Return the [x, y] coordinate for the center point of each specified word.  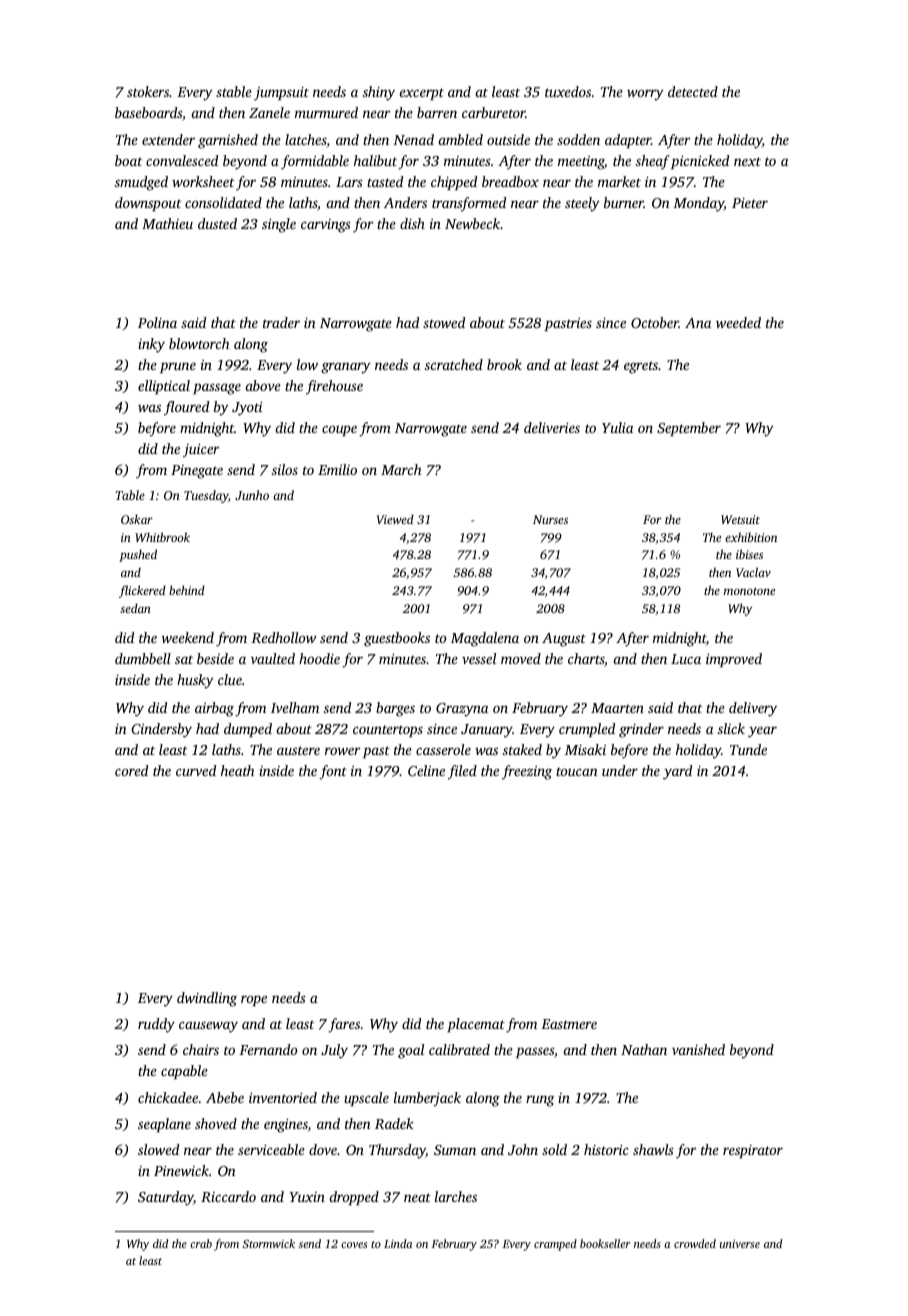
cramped [555, 1245]
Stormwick [269, 1243]
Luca [686, 659]
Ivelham [295, 707]
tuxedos [568, 91]
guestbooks [397, 639]
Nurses [550, 519]
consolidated [223, 202]
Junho [252, 495]
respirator [753, 1151]
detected [693, 91]
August [564, 640]
